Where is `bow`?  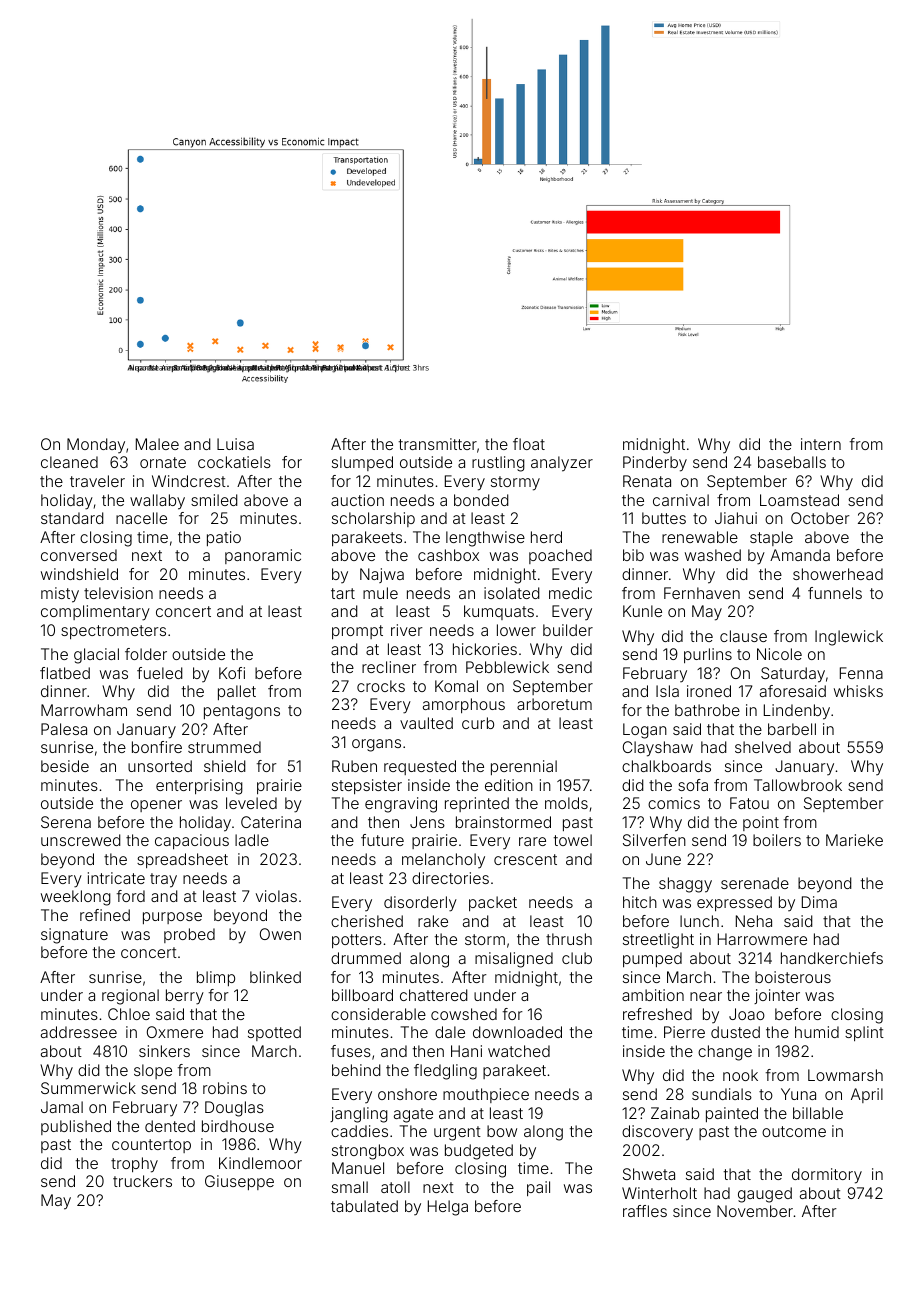 bow is located at coordinates (502, 1131).
